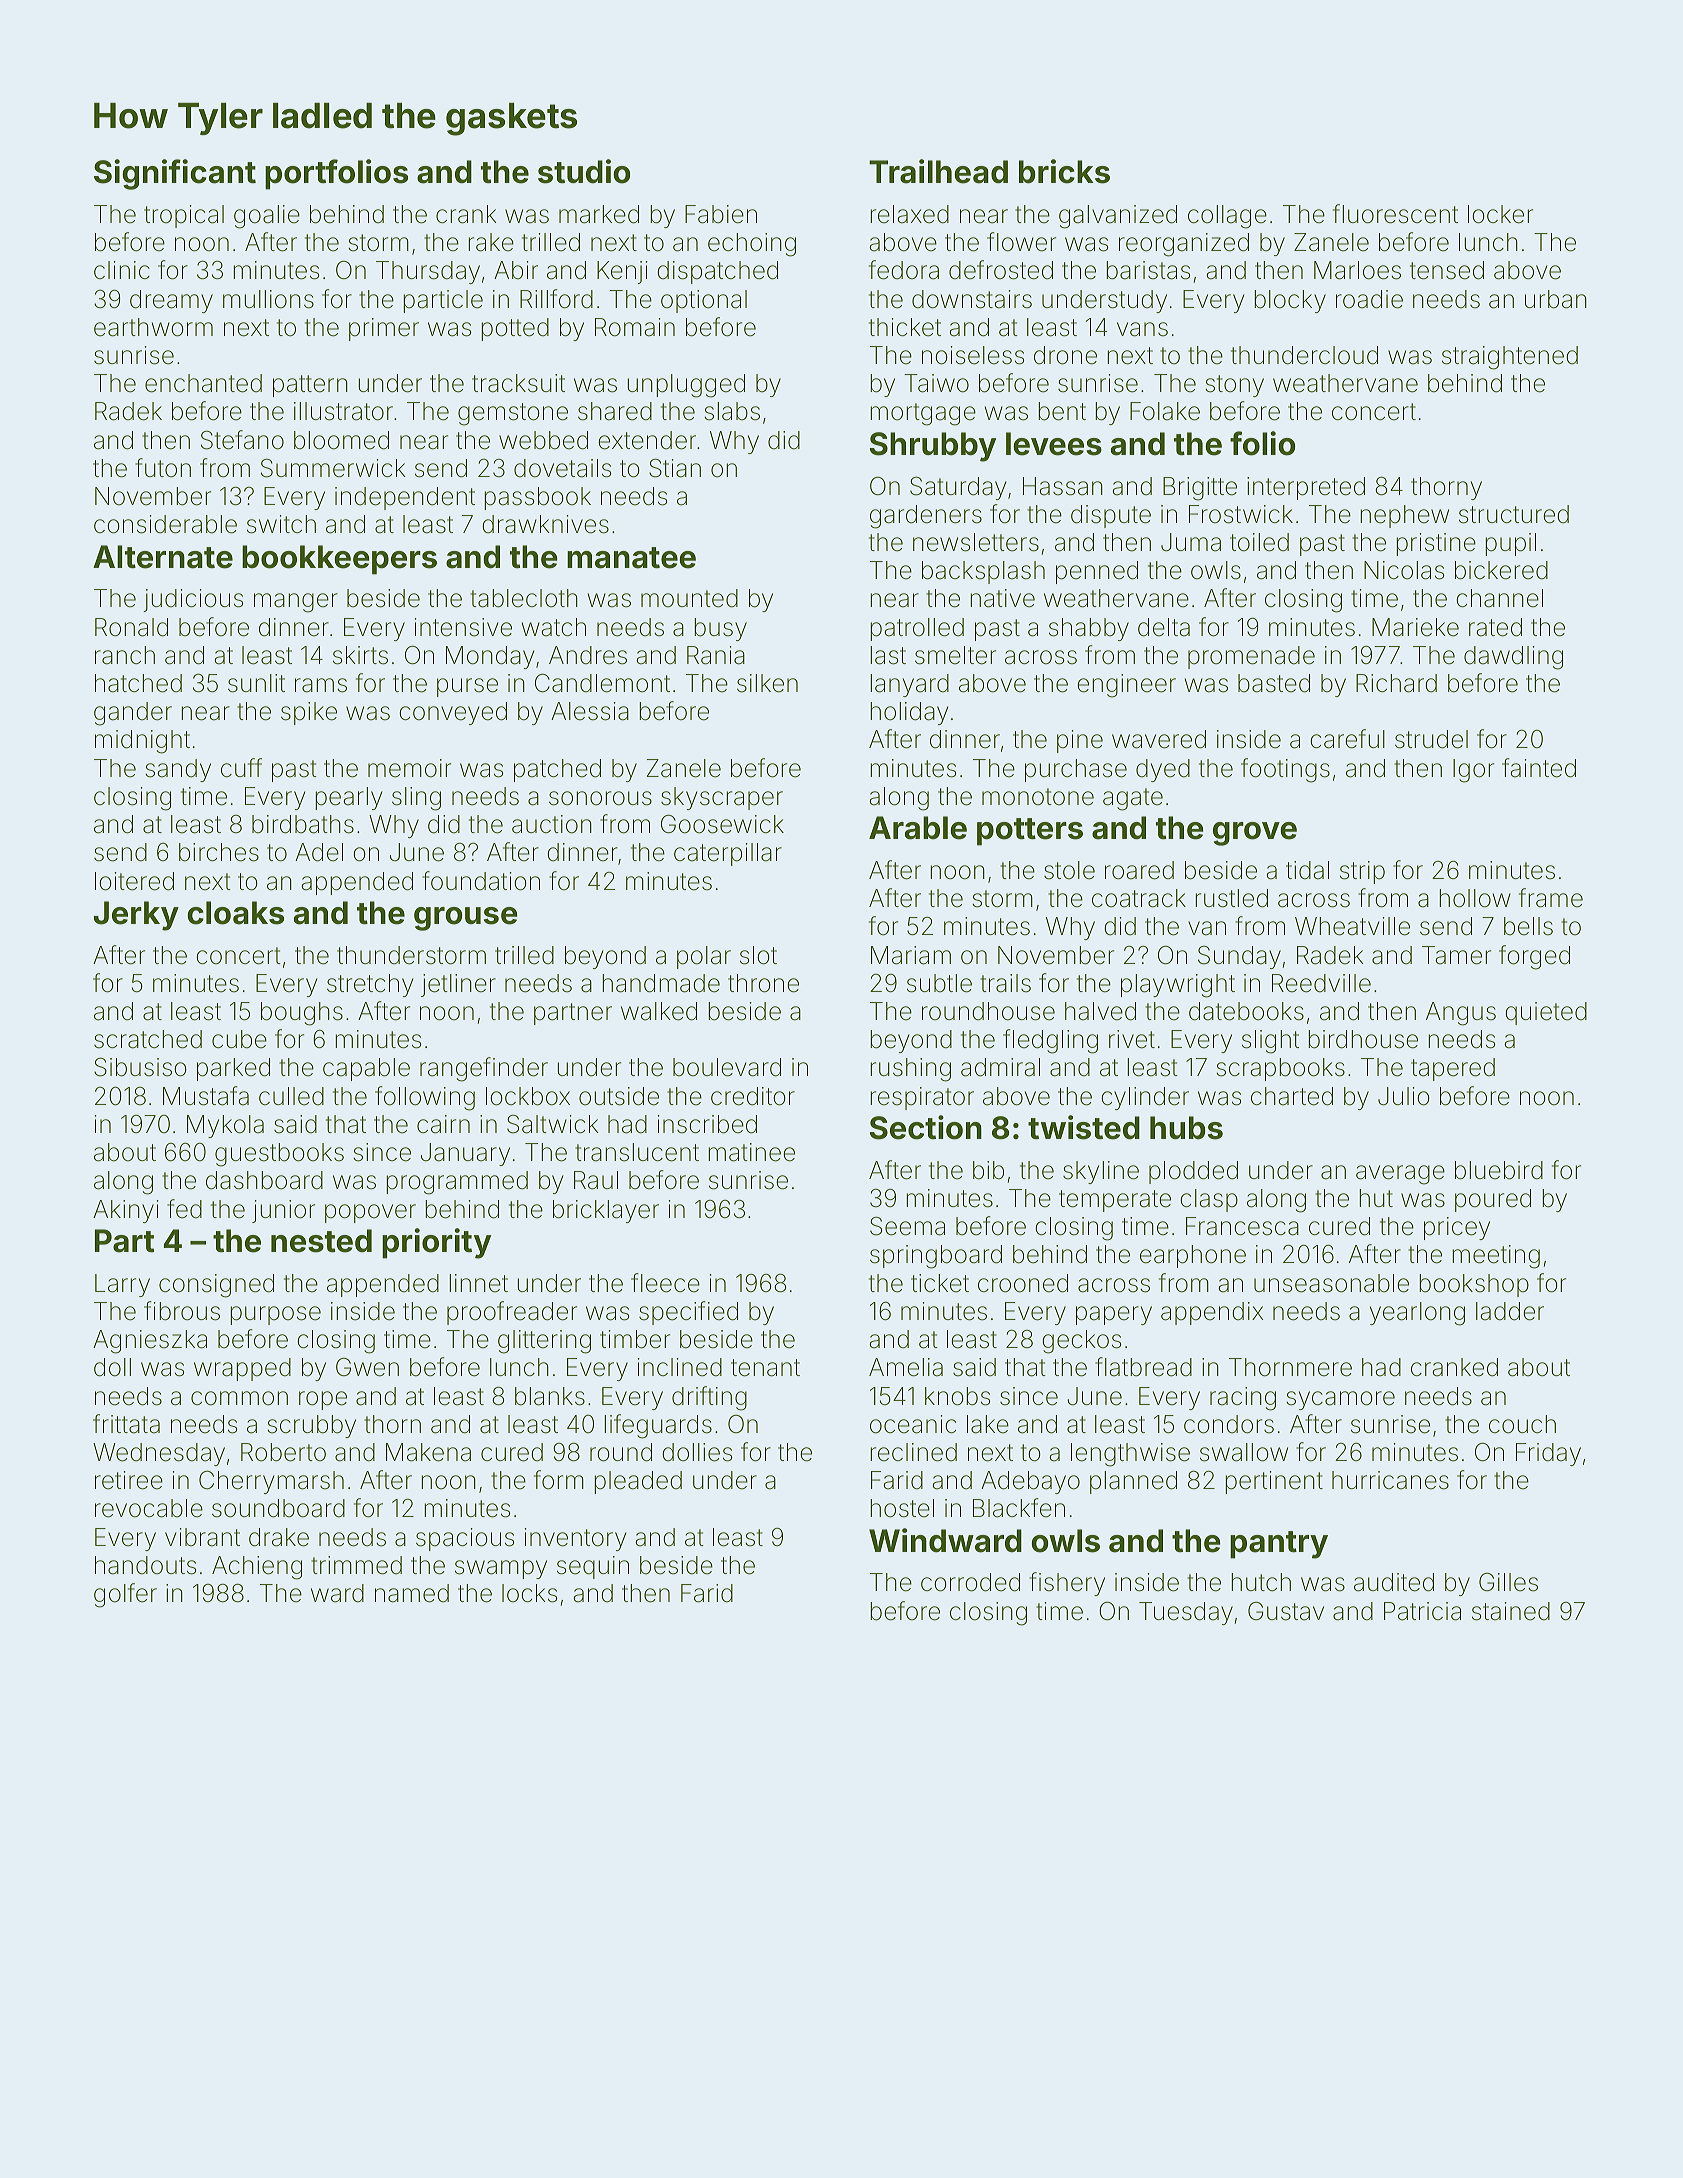 This screenshot has height=2178, width=1683. Describe the element at coordinates (409, 768) in the screenshot. I see `memoir` at that location.
